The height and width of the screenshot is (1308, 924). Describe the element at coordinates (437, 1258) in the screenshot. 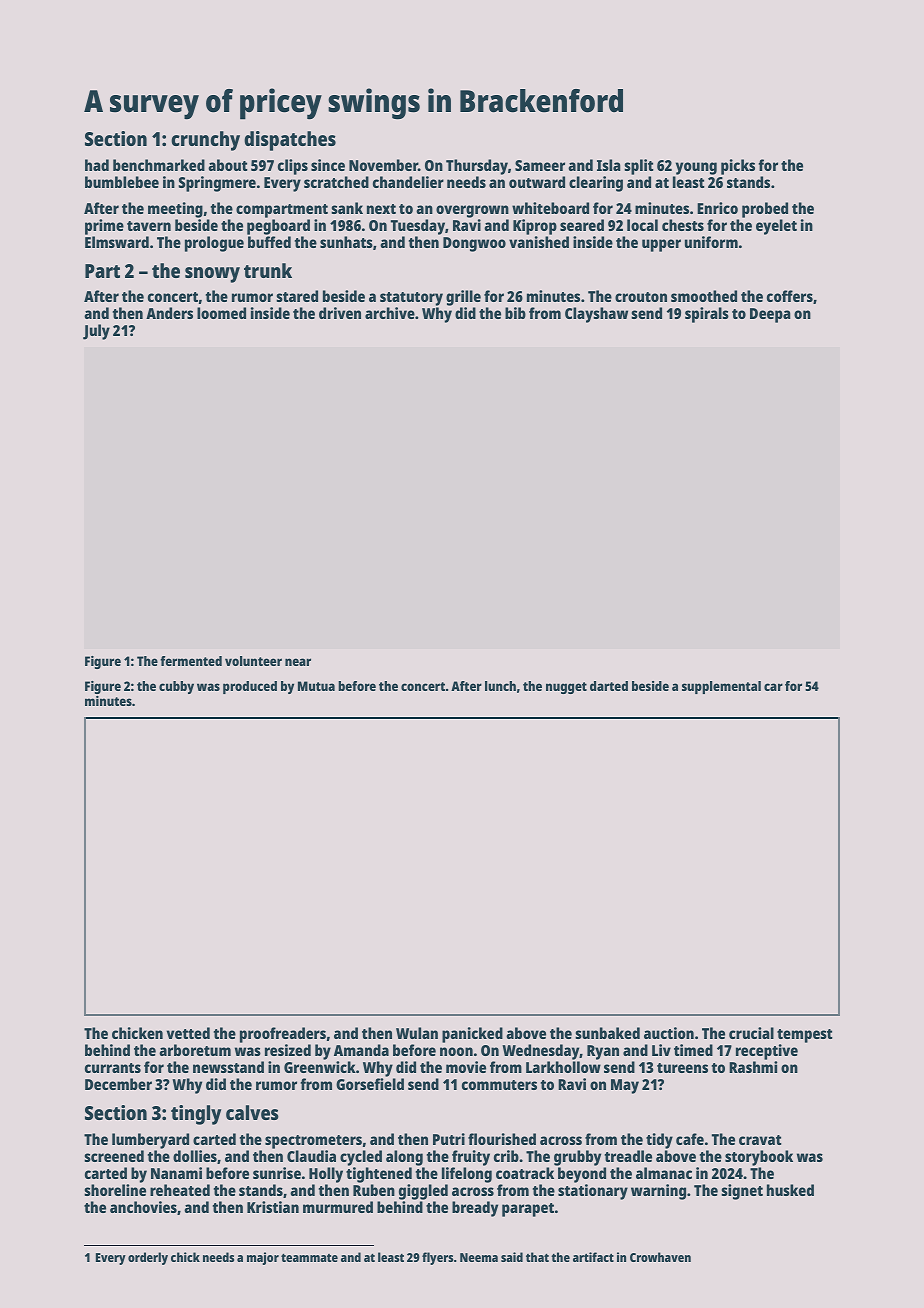

I see `flyers` at that location.
